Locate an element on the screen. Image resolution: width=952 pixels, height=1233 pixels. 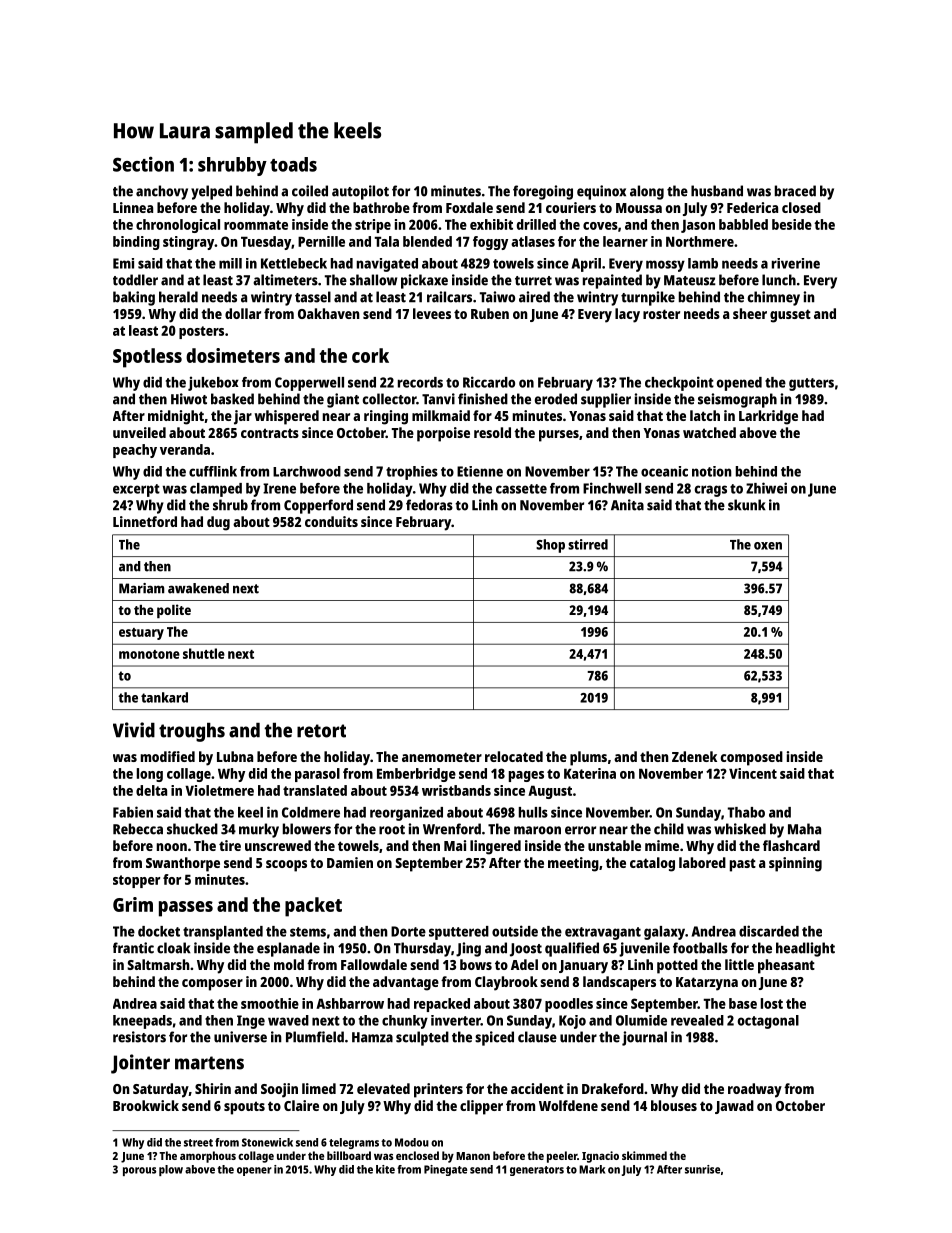
Copperwell is located at coordinates (309, 384).
